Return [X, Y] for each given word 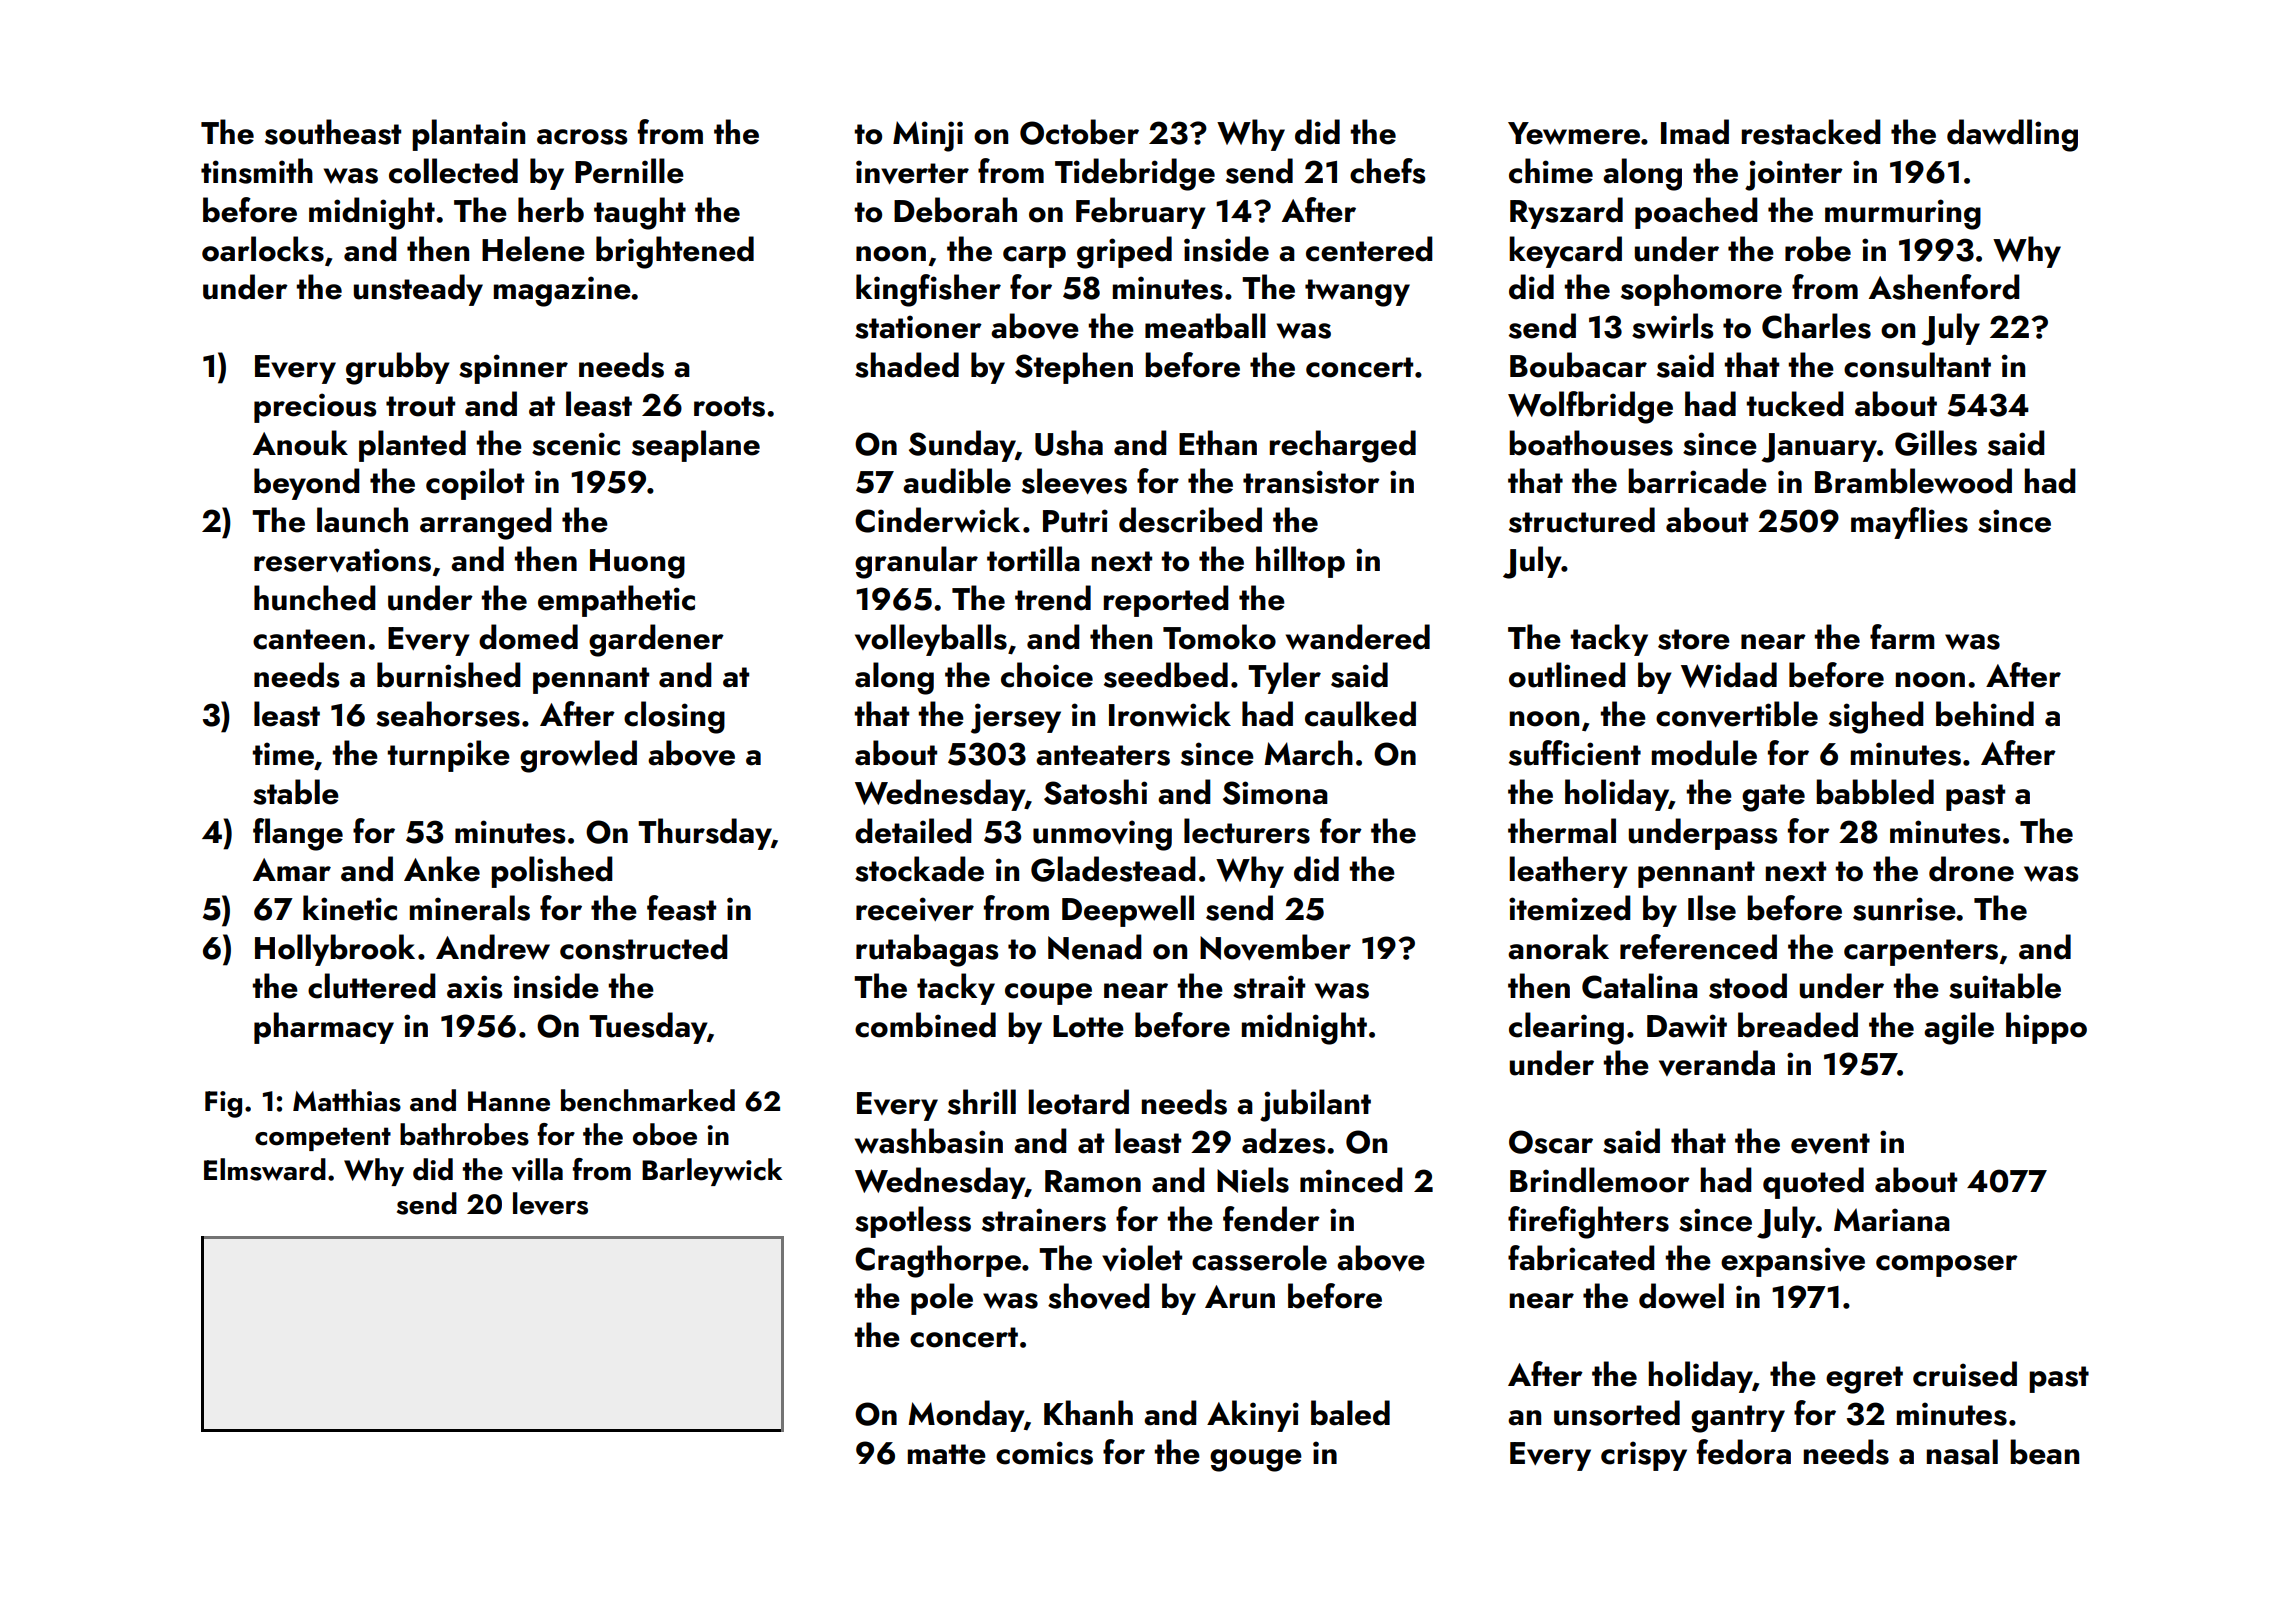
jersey [1016, 718]
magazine [562, 291]
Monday [966, 1416]
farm [1902, 637]
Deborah [955, 210]
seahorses [448, 714]
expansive [1793, 1262]
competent [323, 1139]
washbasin [929, 1141]
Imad [1695, 132]
